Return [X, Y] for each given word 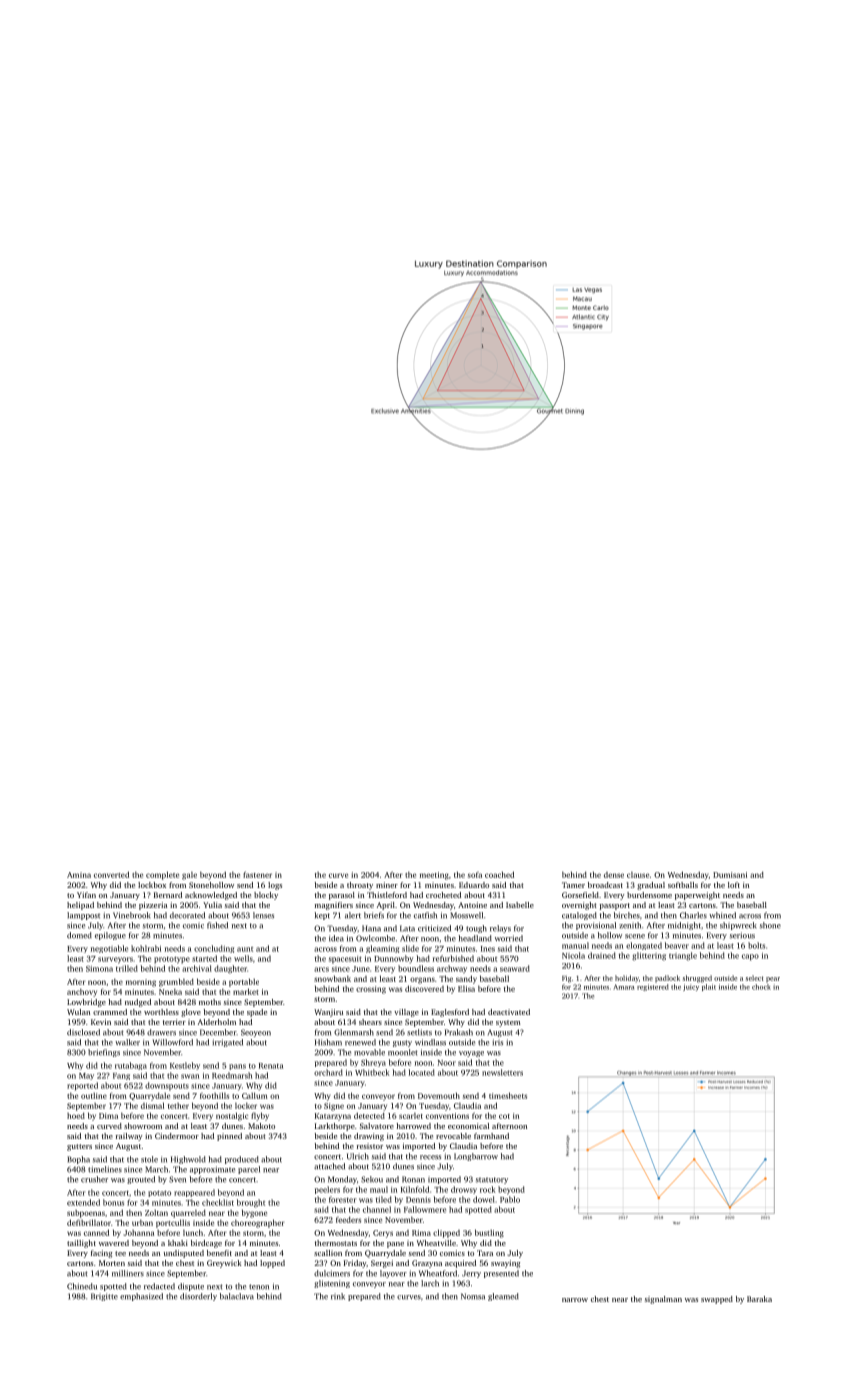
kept [322, 916]
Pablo [510, 1199]
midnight [684, 926]
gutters [79, 1147]
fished [217, 925]
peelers [327, 1190]
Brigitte [104, 1297]
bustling [489, 1233]
